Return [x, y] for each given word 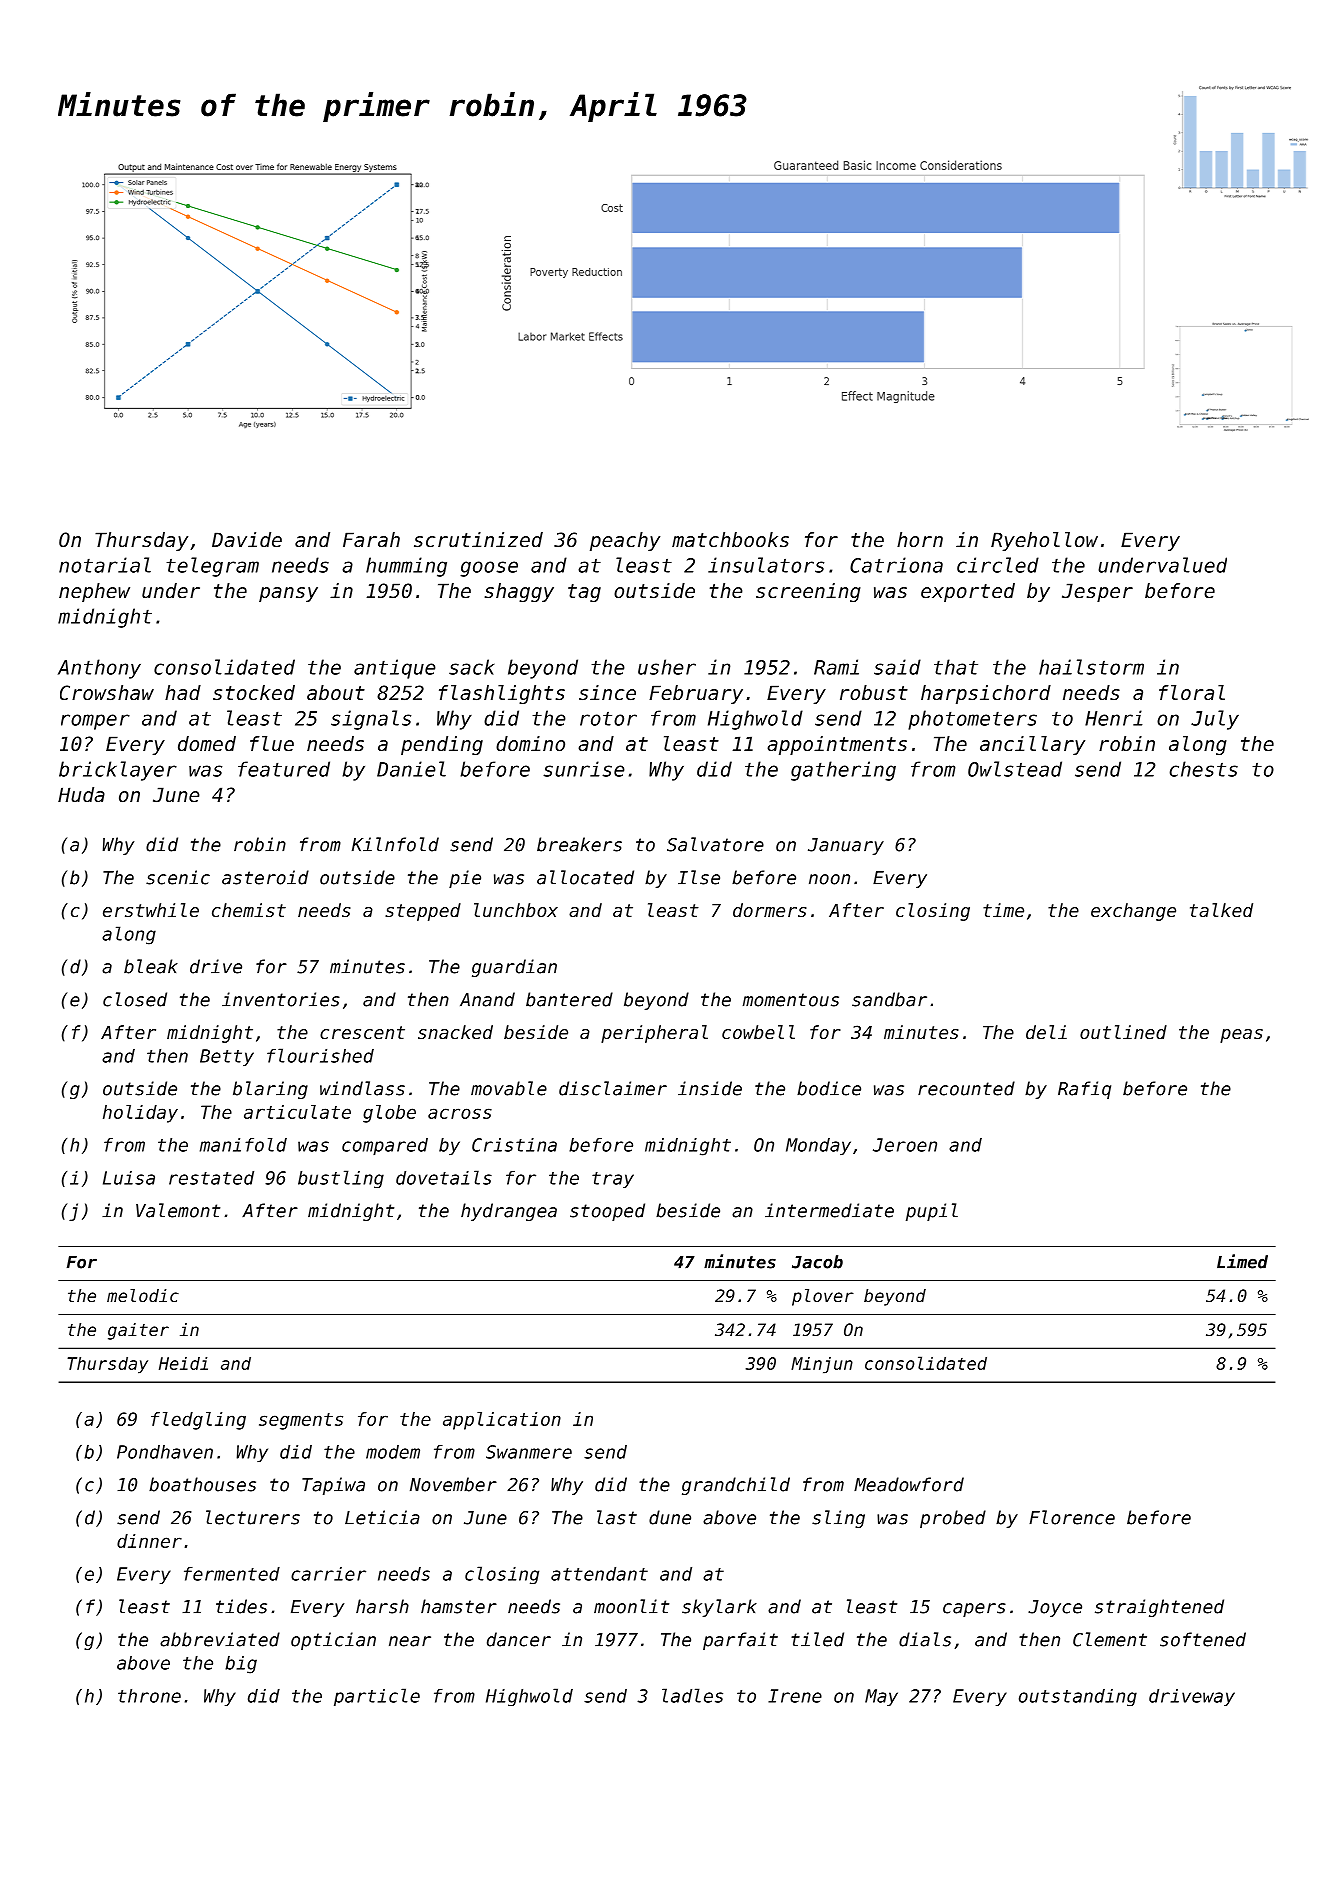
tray [613, 1180]
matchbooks [730, 540]
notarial [105, 565]
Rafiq [1084, 1090]
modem [393, 1452]
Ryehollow [1044, 541]
